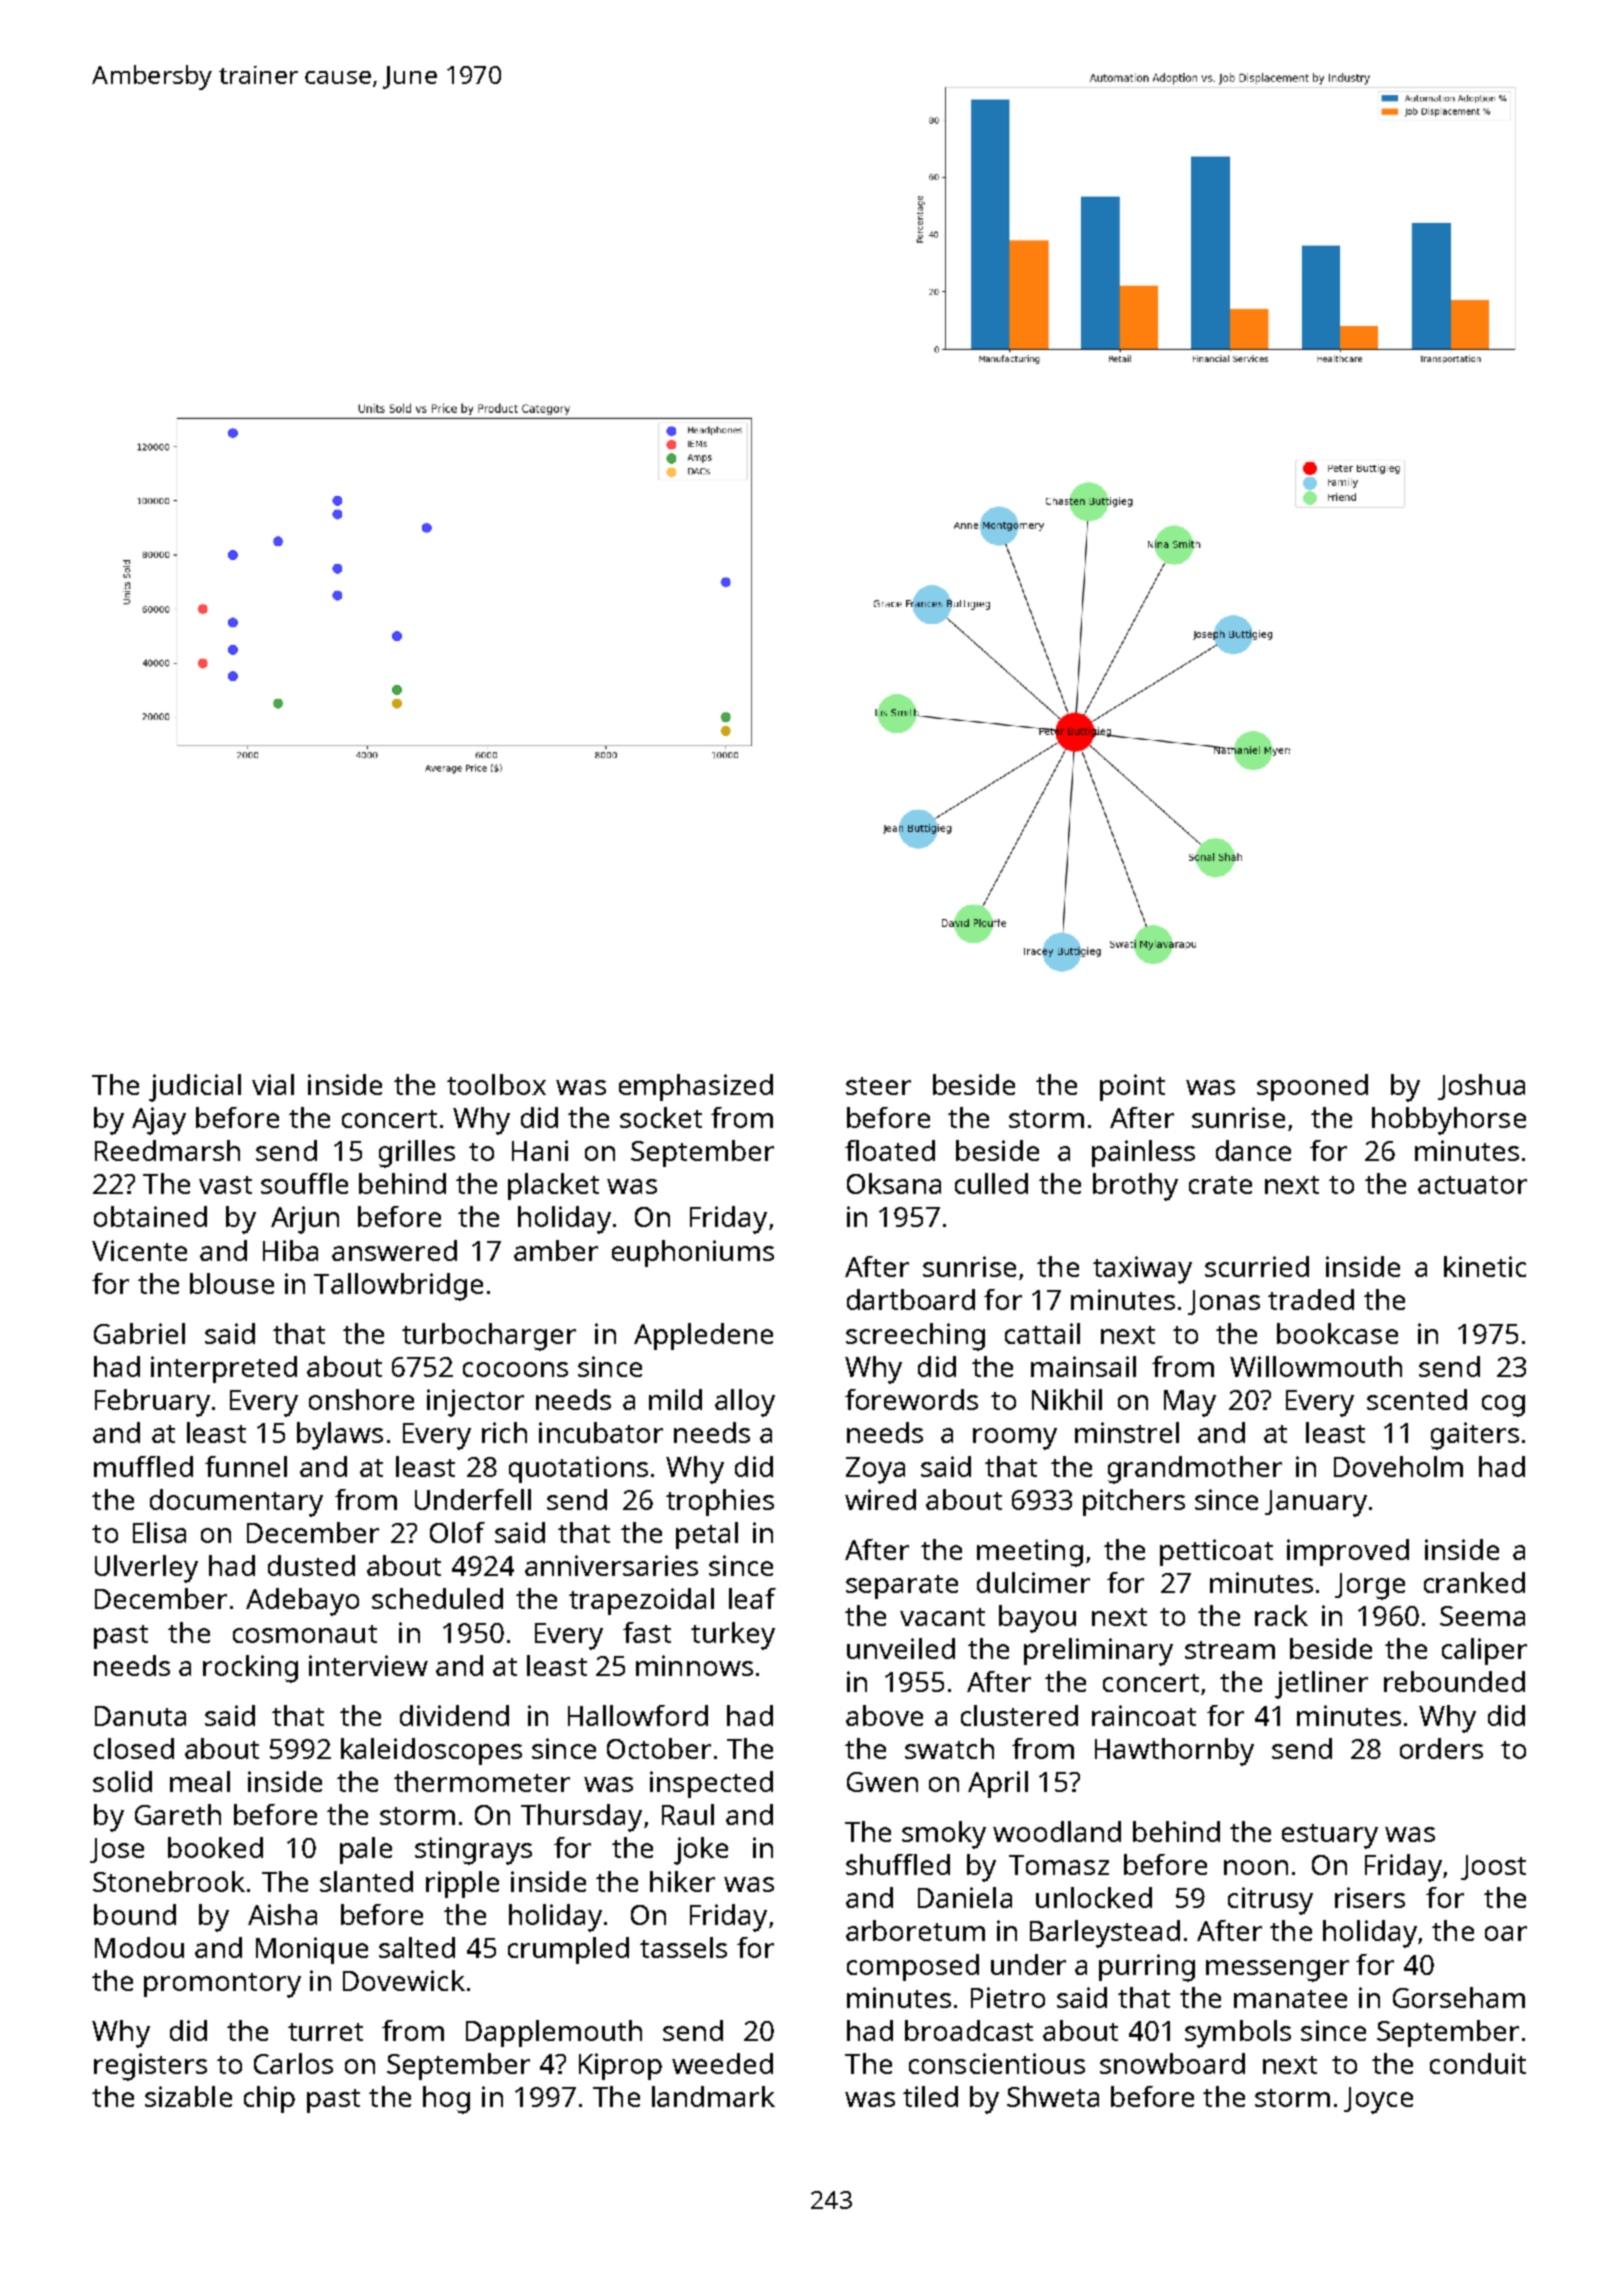 This screenshot has height=2292, width=1620. What do you see at coordinates (167, 1150) in the screenshot?
I see `Reedmarsh` at bounding box center [167, 1150].
